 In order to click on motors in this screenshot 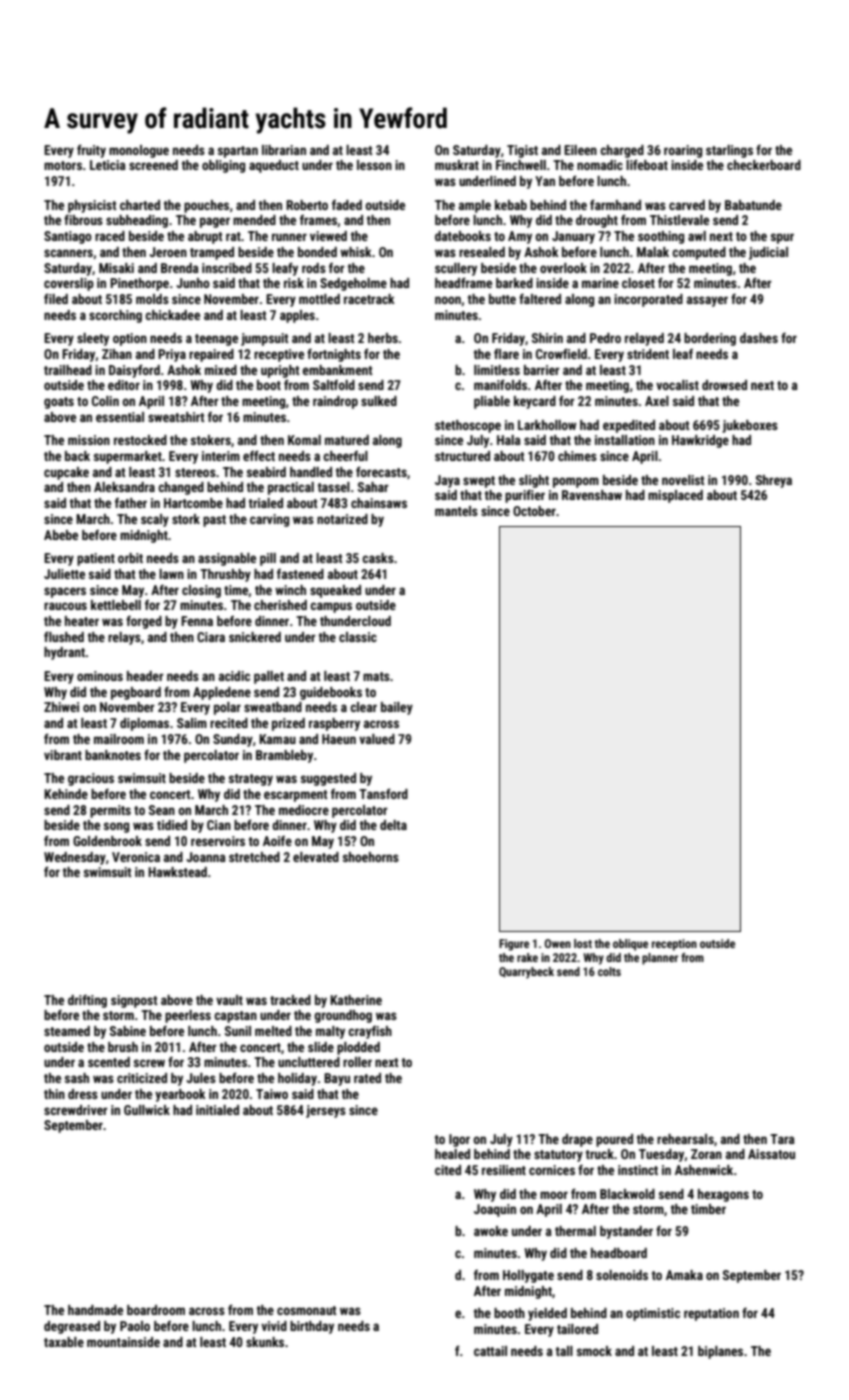, I will do `click(63, 165)`.
